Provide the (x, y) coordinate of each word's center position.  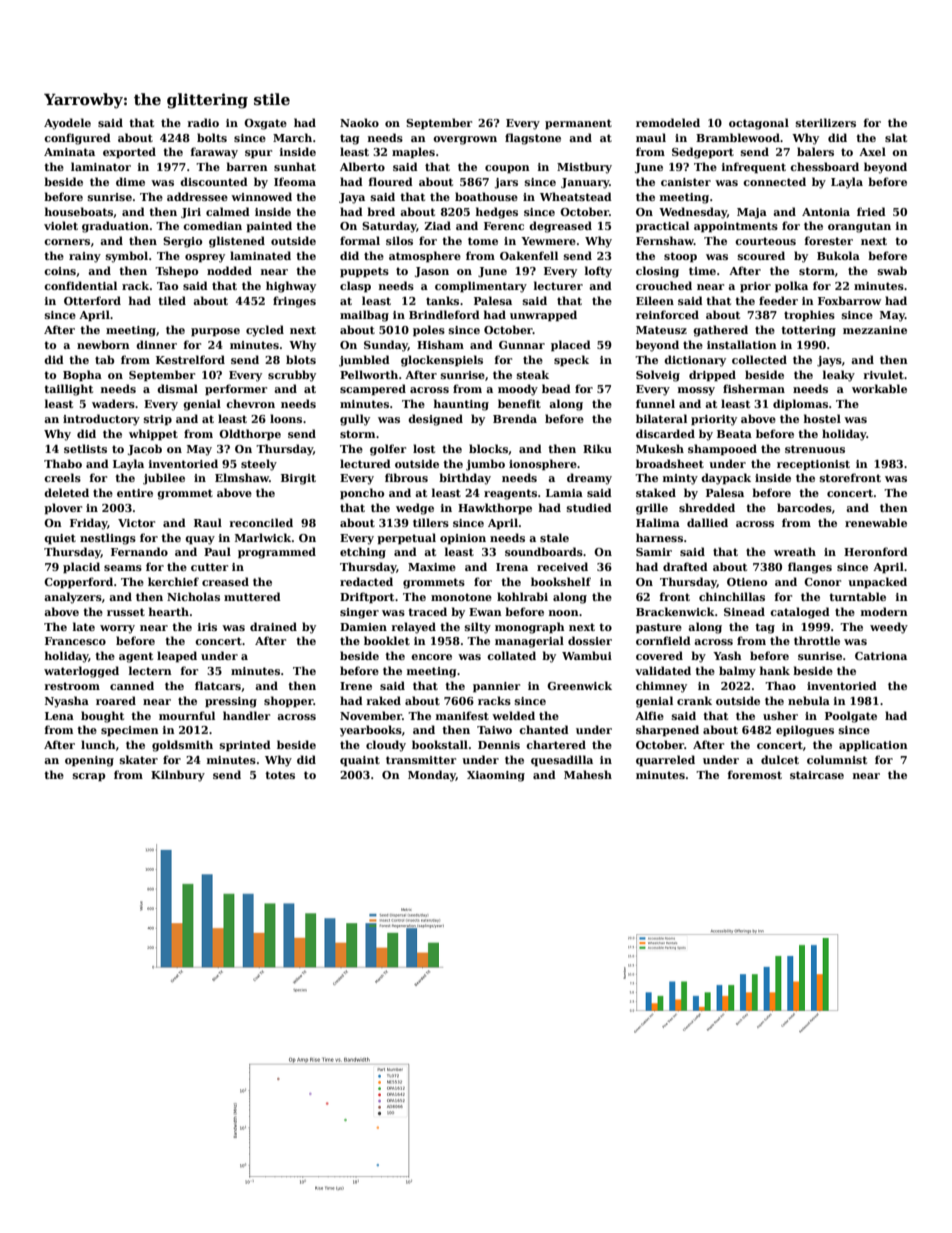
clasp (355, 287)
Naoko (359, 122)
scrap (89, 777)
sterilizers (826, 122)
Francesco (75, 641)
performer (236, 390)
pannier (496, 687)
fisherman (754, 388)
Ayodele (67, 124)
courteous (765, 241)
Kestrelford (190, 359)
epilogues (805, 731)
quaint (360, 761)
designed (435, 420)
